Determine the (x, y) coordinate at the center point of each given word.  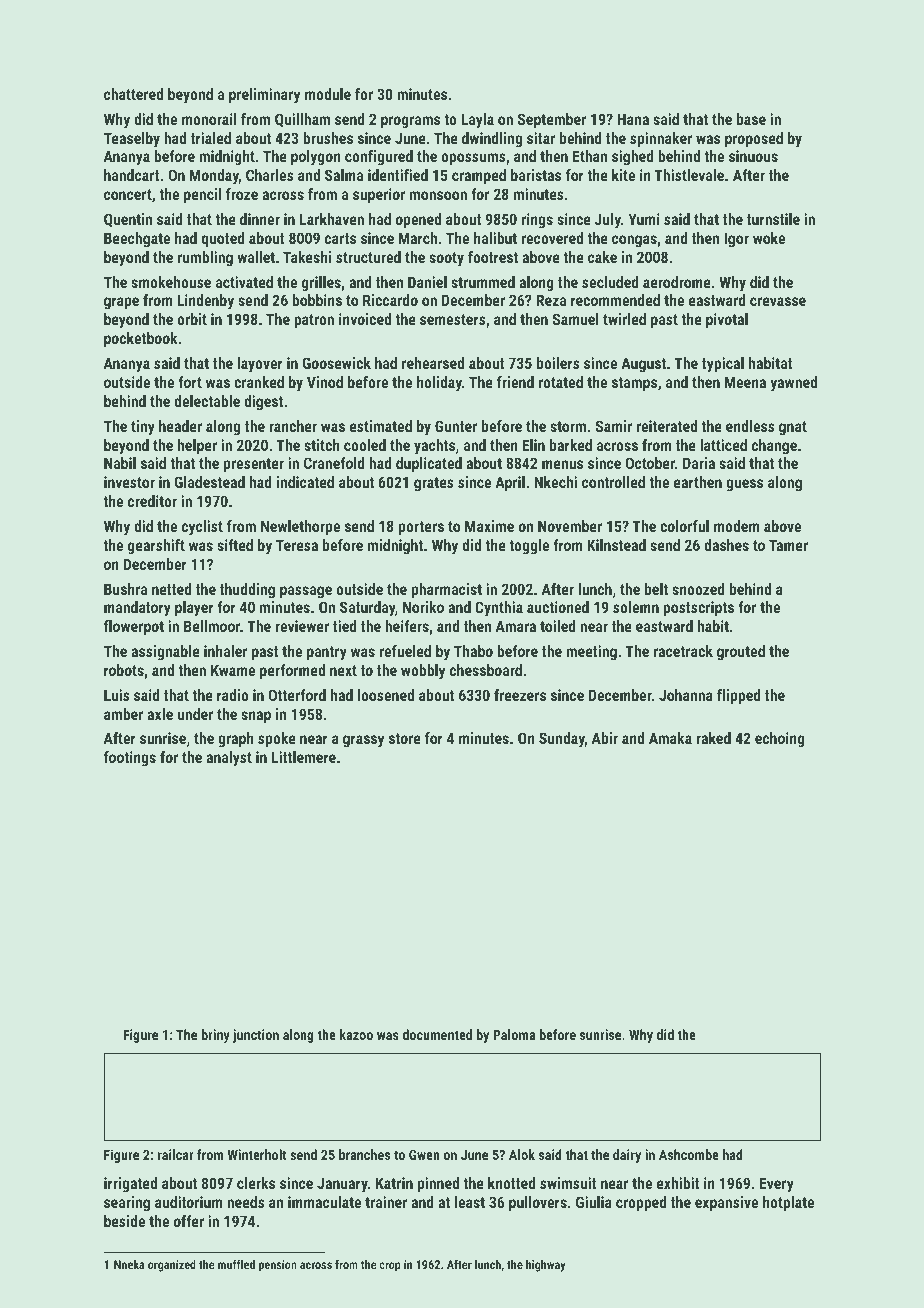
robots (124, 670)
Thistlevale (689, 175)
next (343, 670)
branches (364, 1154)
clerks (256, 1183)
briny (215, 1036)
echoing (780, 740)
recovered (552, 238)
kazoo (356, 1034)
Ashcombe (689, 1154)
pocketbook (141, 339)
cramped (479, 176)
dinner (260, 219)
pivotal (727, 320)
